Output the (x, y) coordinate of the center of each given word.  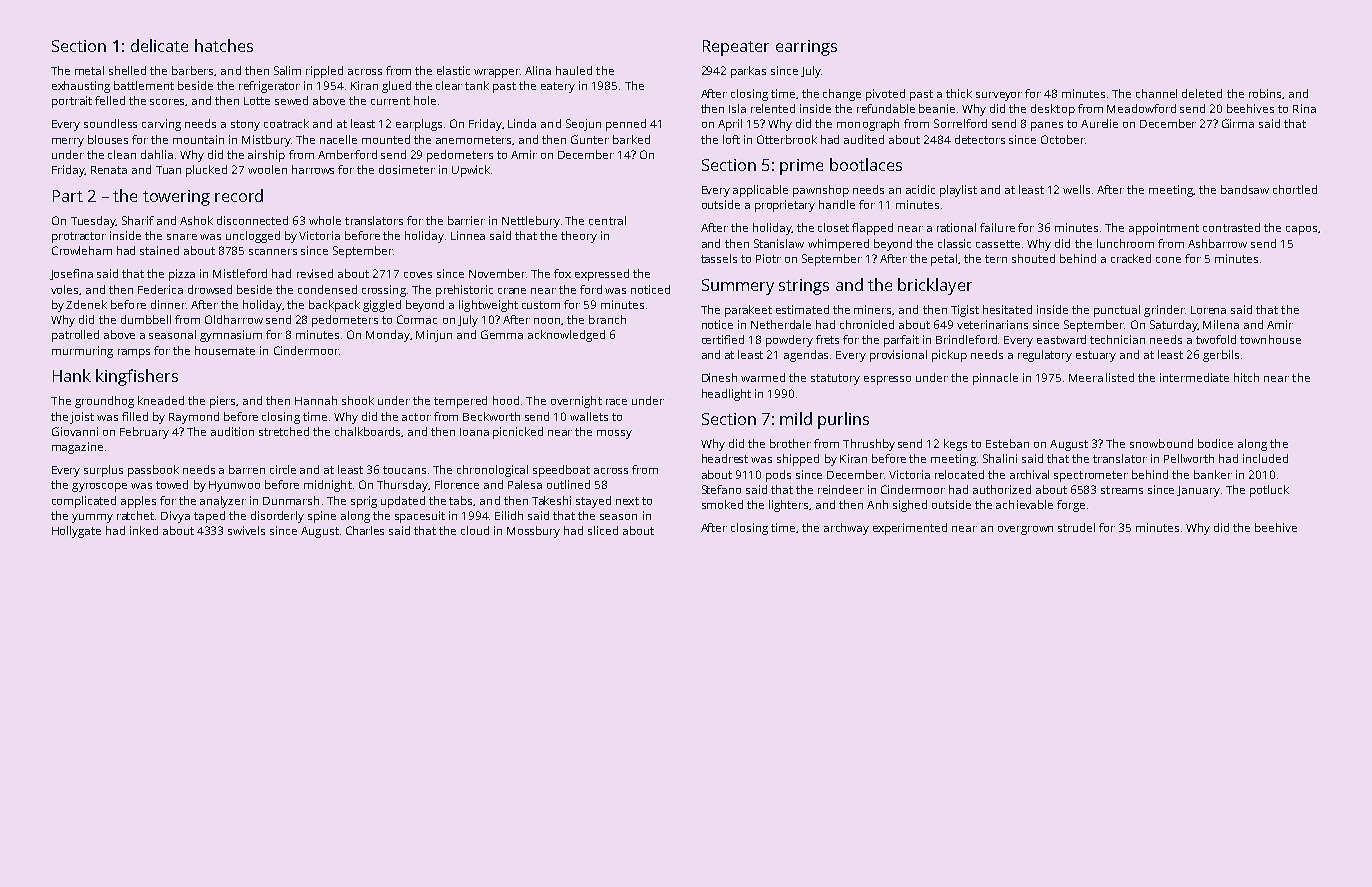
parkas (748, 72)
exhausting (81, 87)
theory (579, 237)
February (144, 433)
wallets (589, 416)
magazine (77, 448)
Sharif (138, 220)
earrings (806, 48)
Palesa (525, 484)
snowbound (1161, 443)
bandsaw (1245, 189)
